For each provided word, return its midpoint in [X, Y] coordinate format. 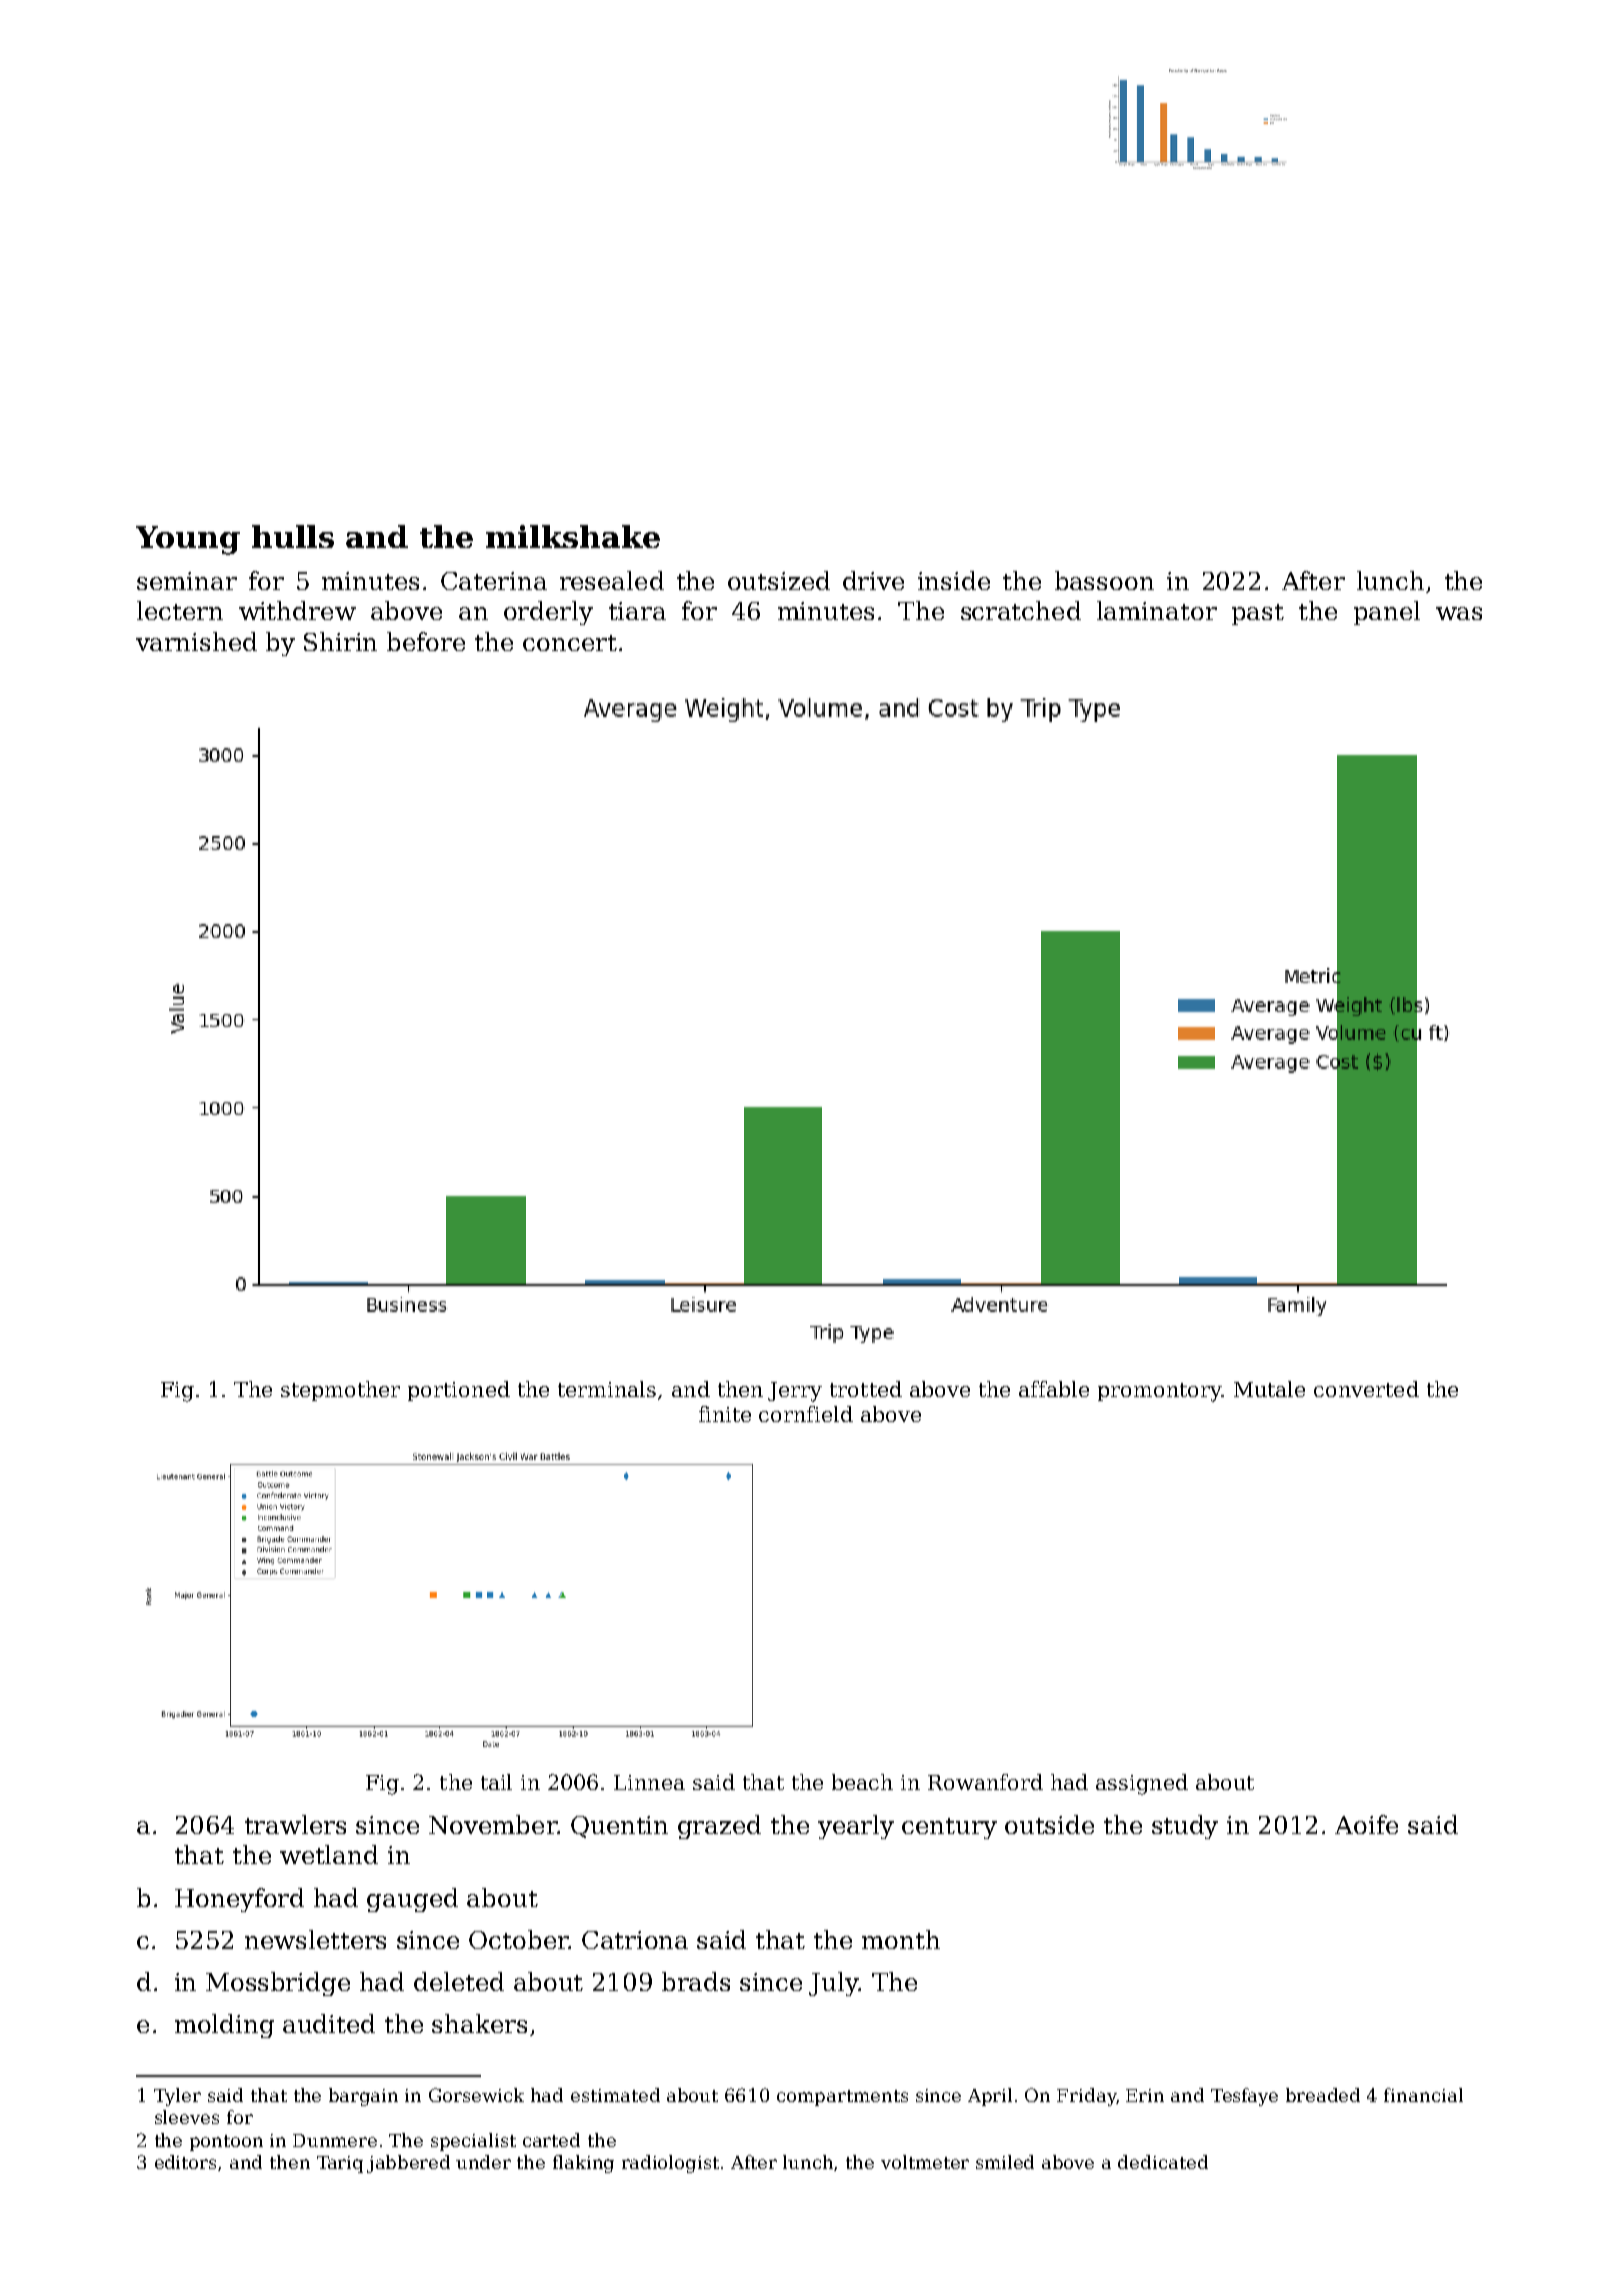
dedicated [1163, 2162]
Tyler [177, 2097]
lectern [180, 610]
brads [696, 1981]
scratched [1021, 610]
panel [1387, 613]
